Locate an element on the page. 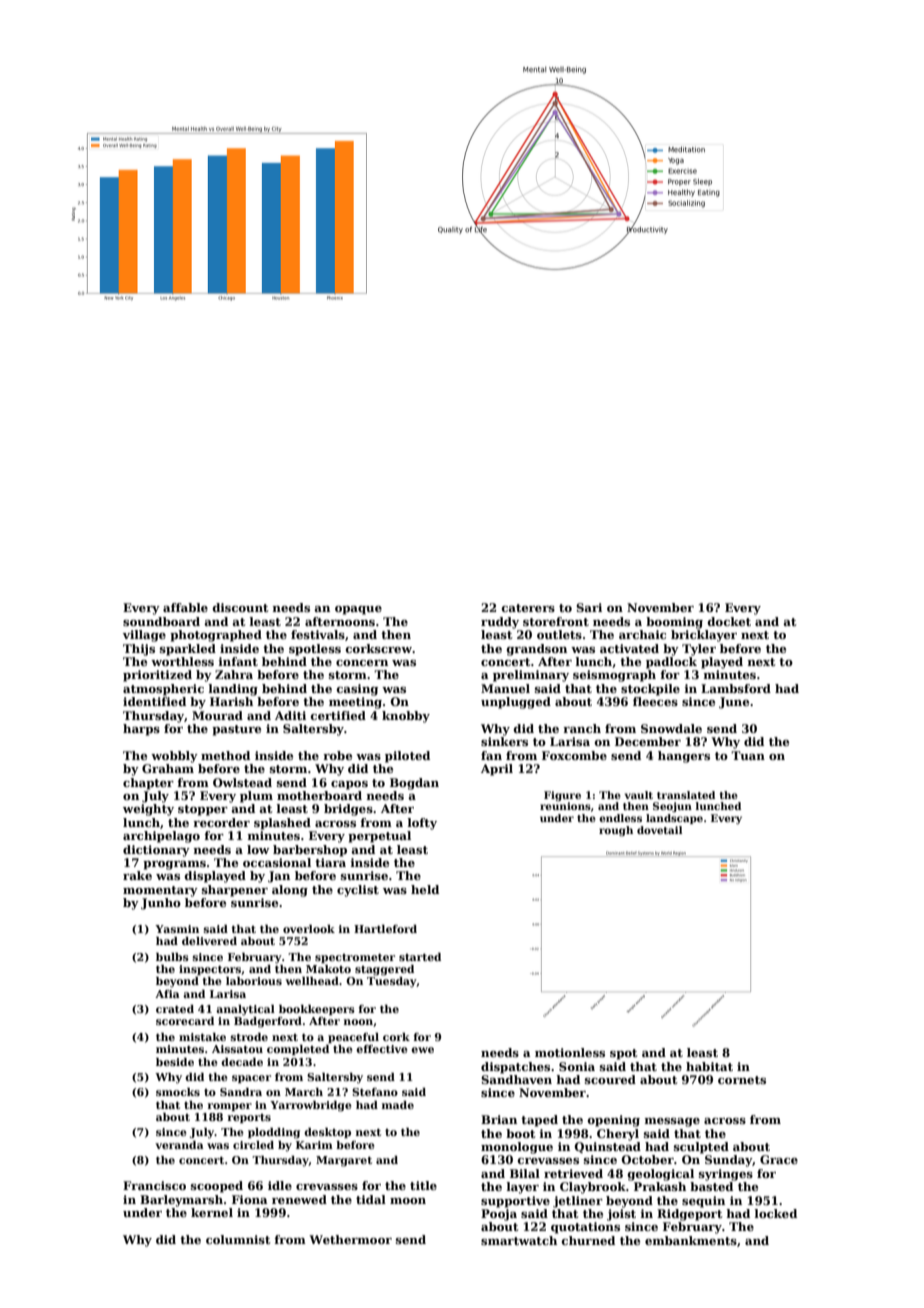 This image has height=1308, width=924. discount is located at coordinates (240, 607).
